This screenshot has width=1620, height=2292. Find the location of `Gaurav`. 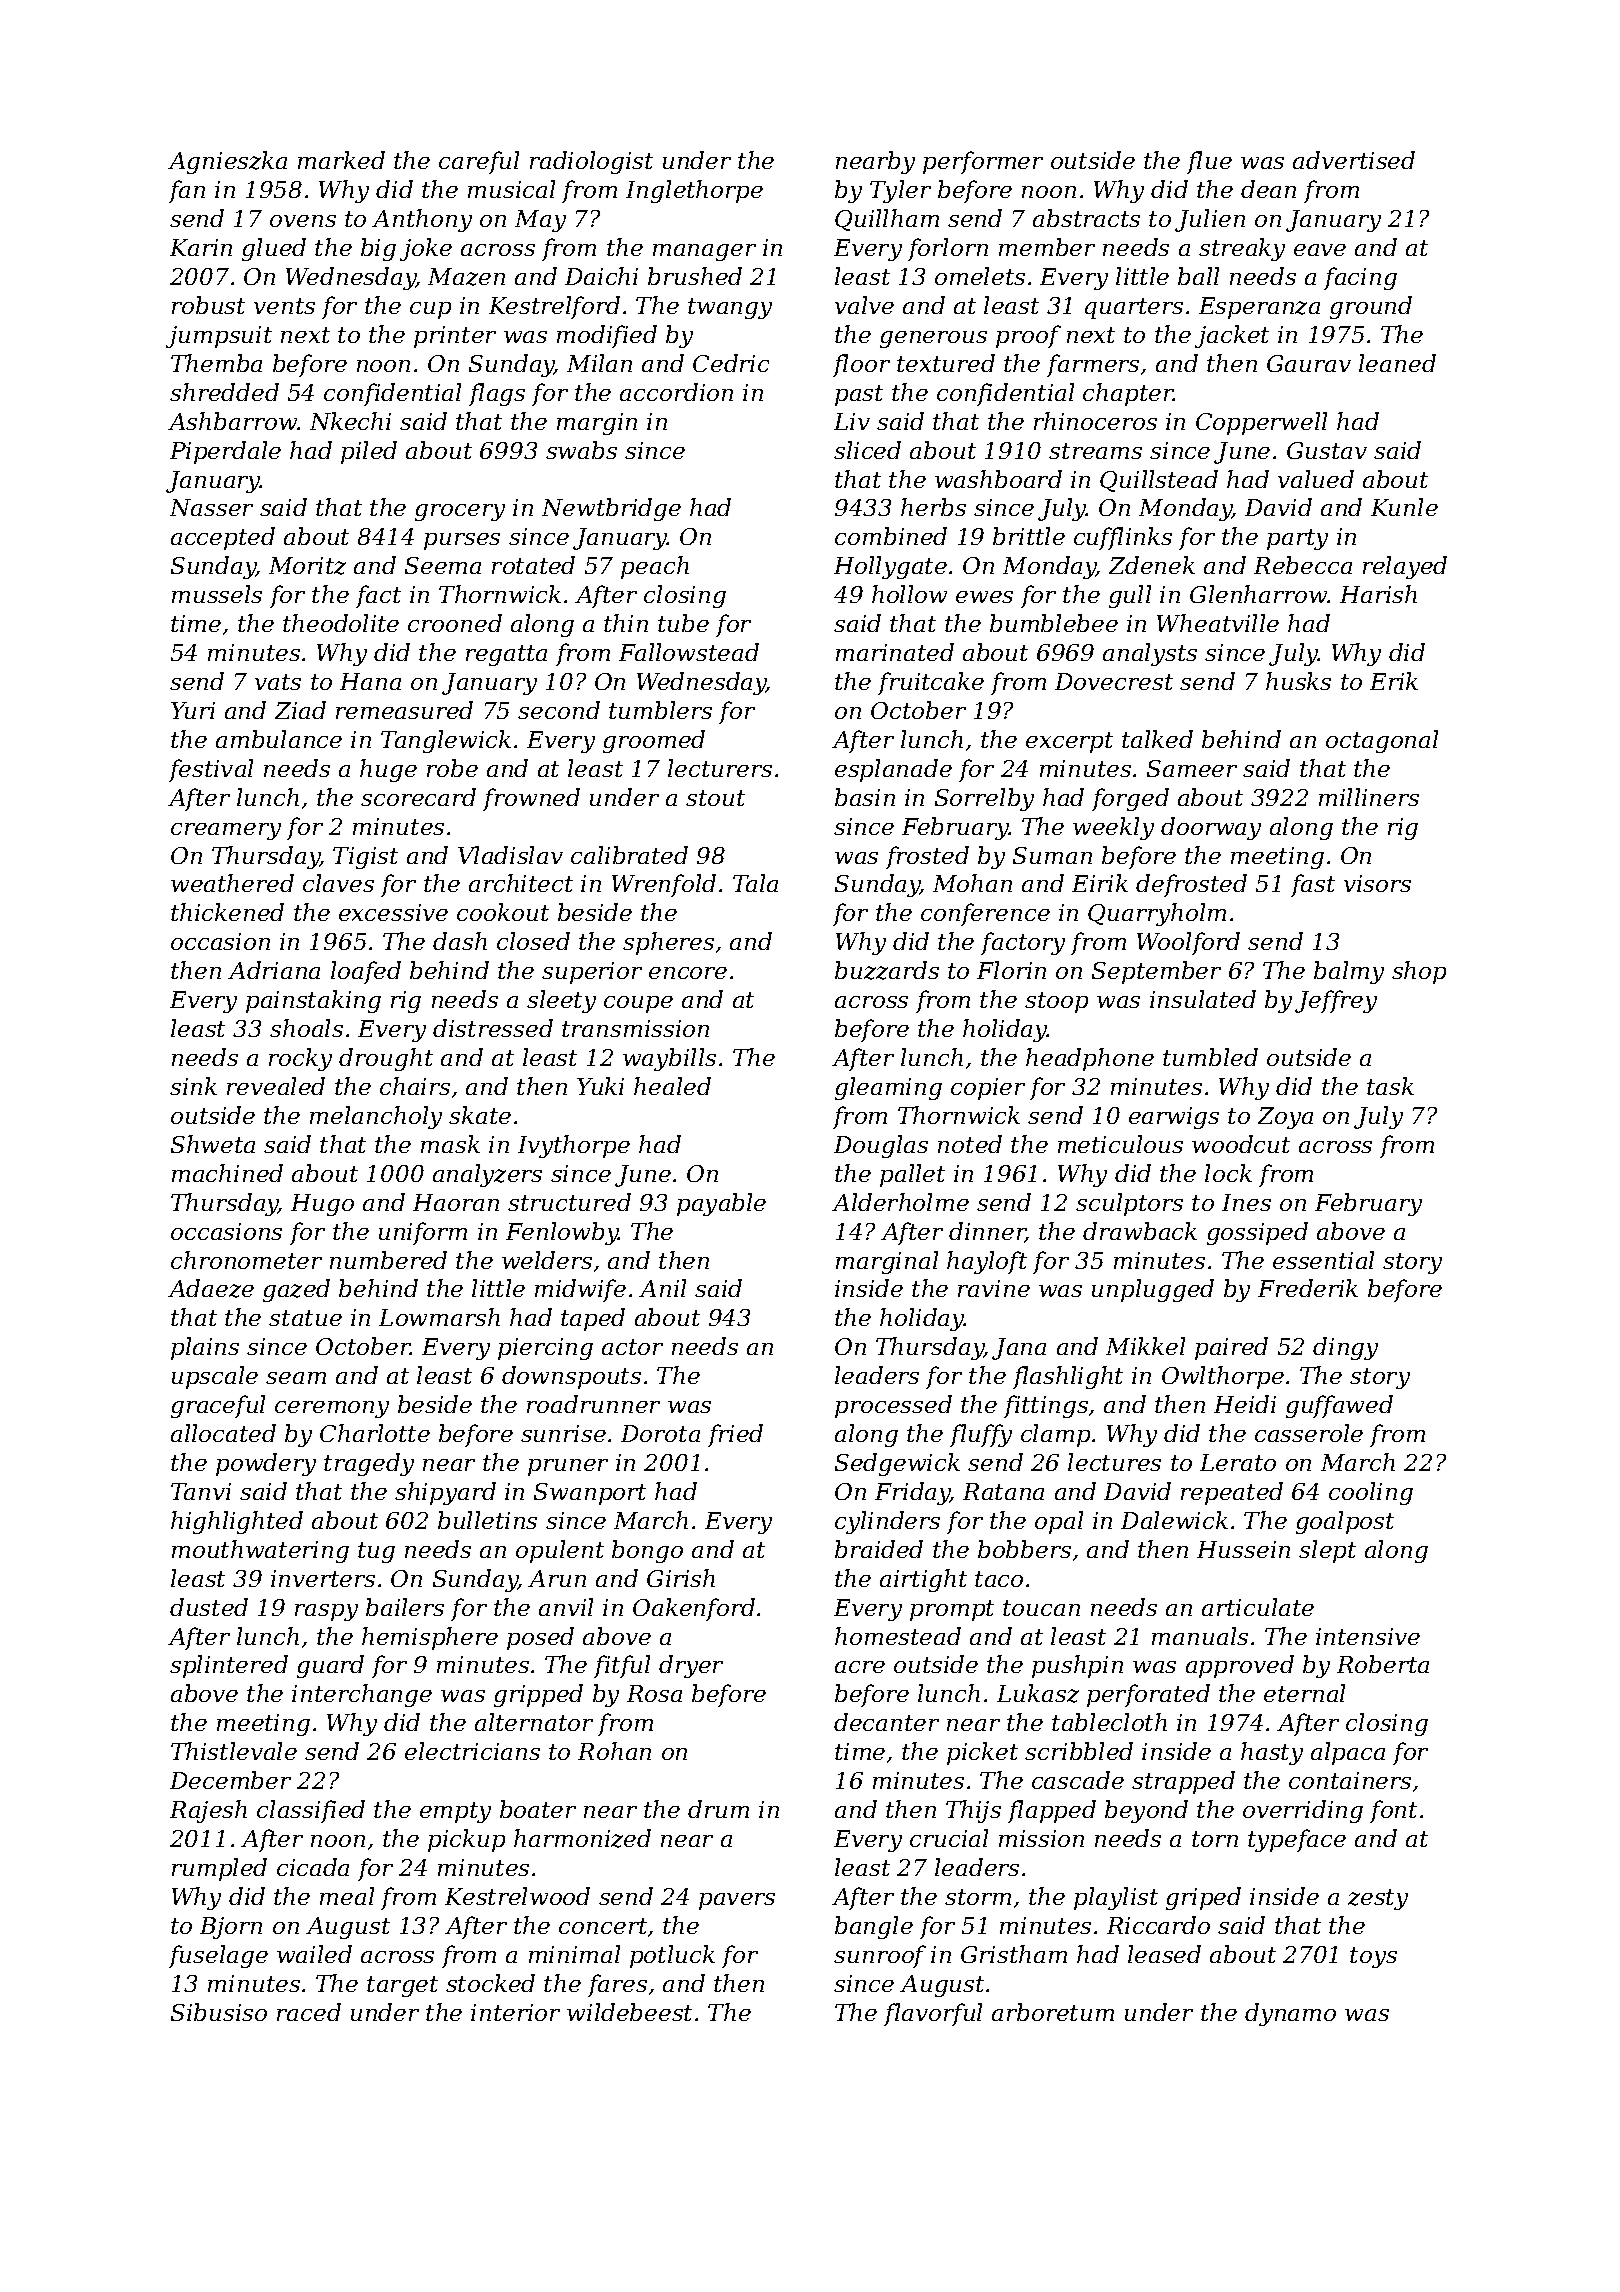

Gaurav is located at coordinates (1309, 363).
